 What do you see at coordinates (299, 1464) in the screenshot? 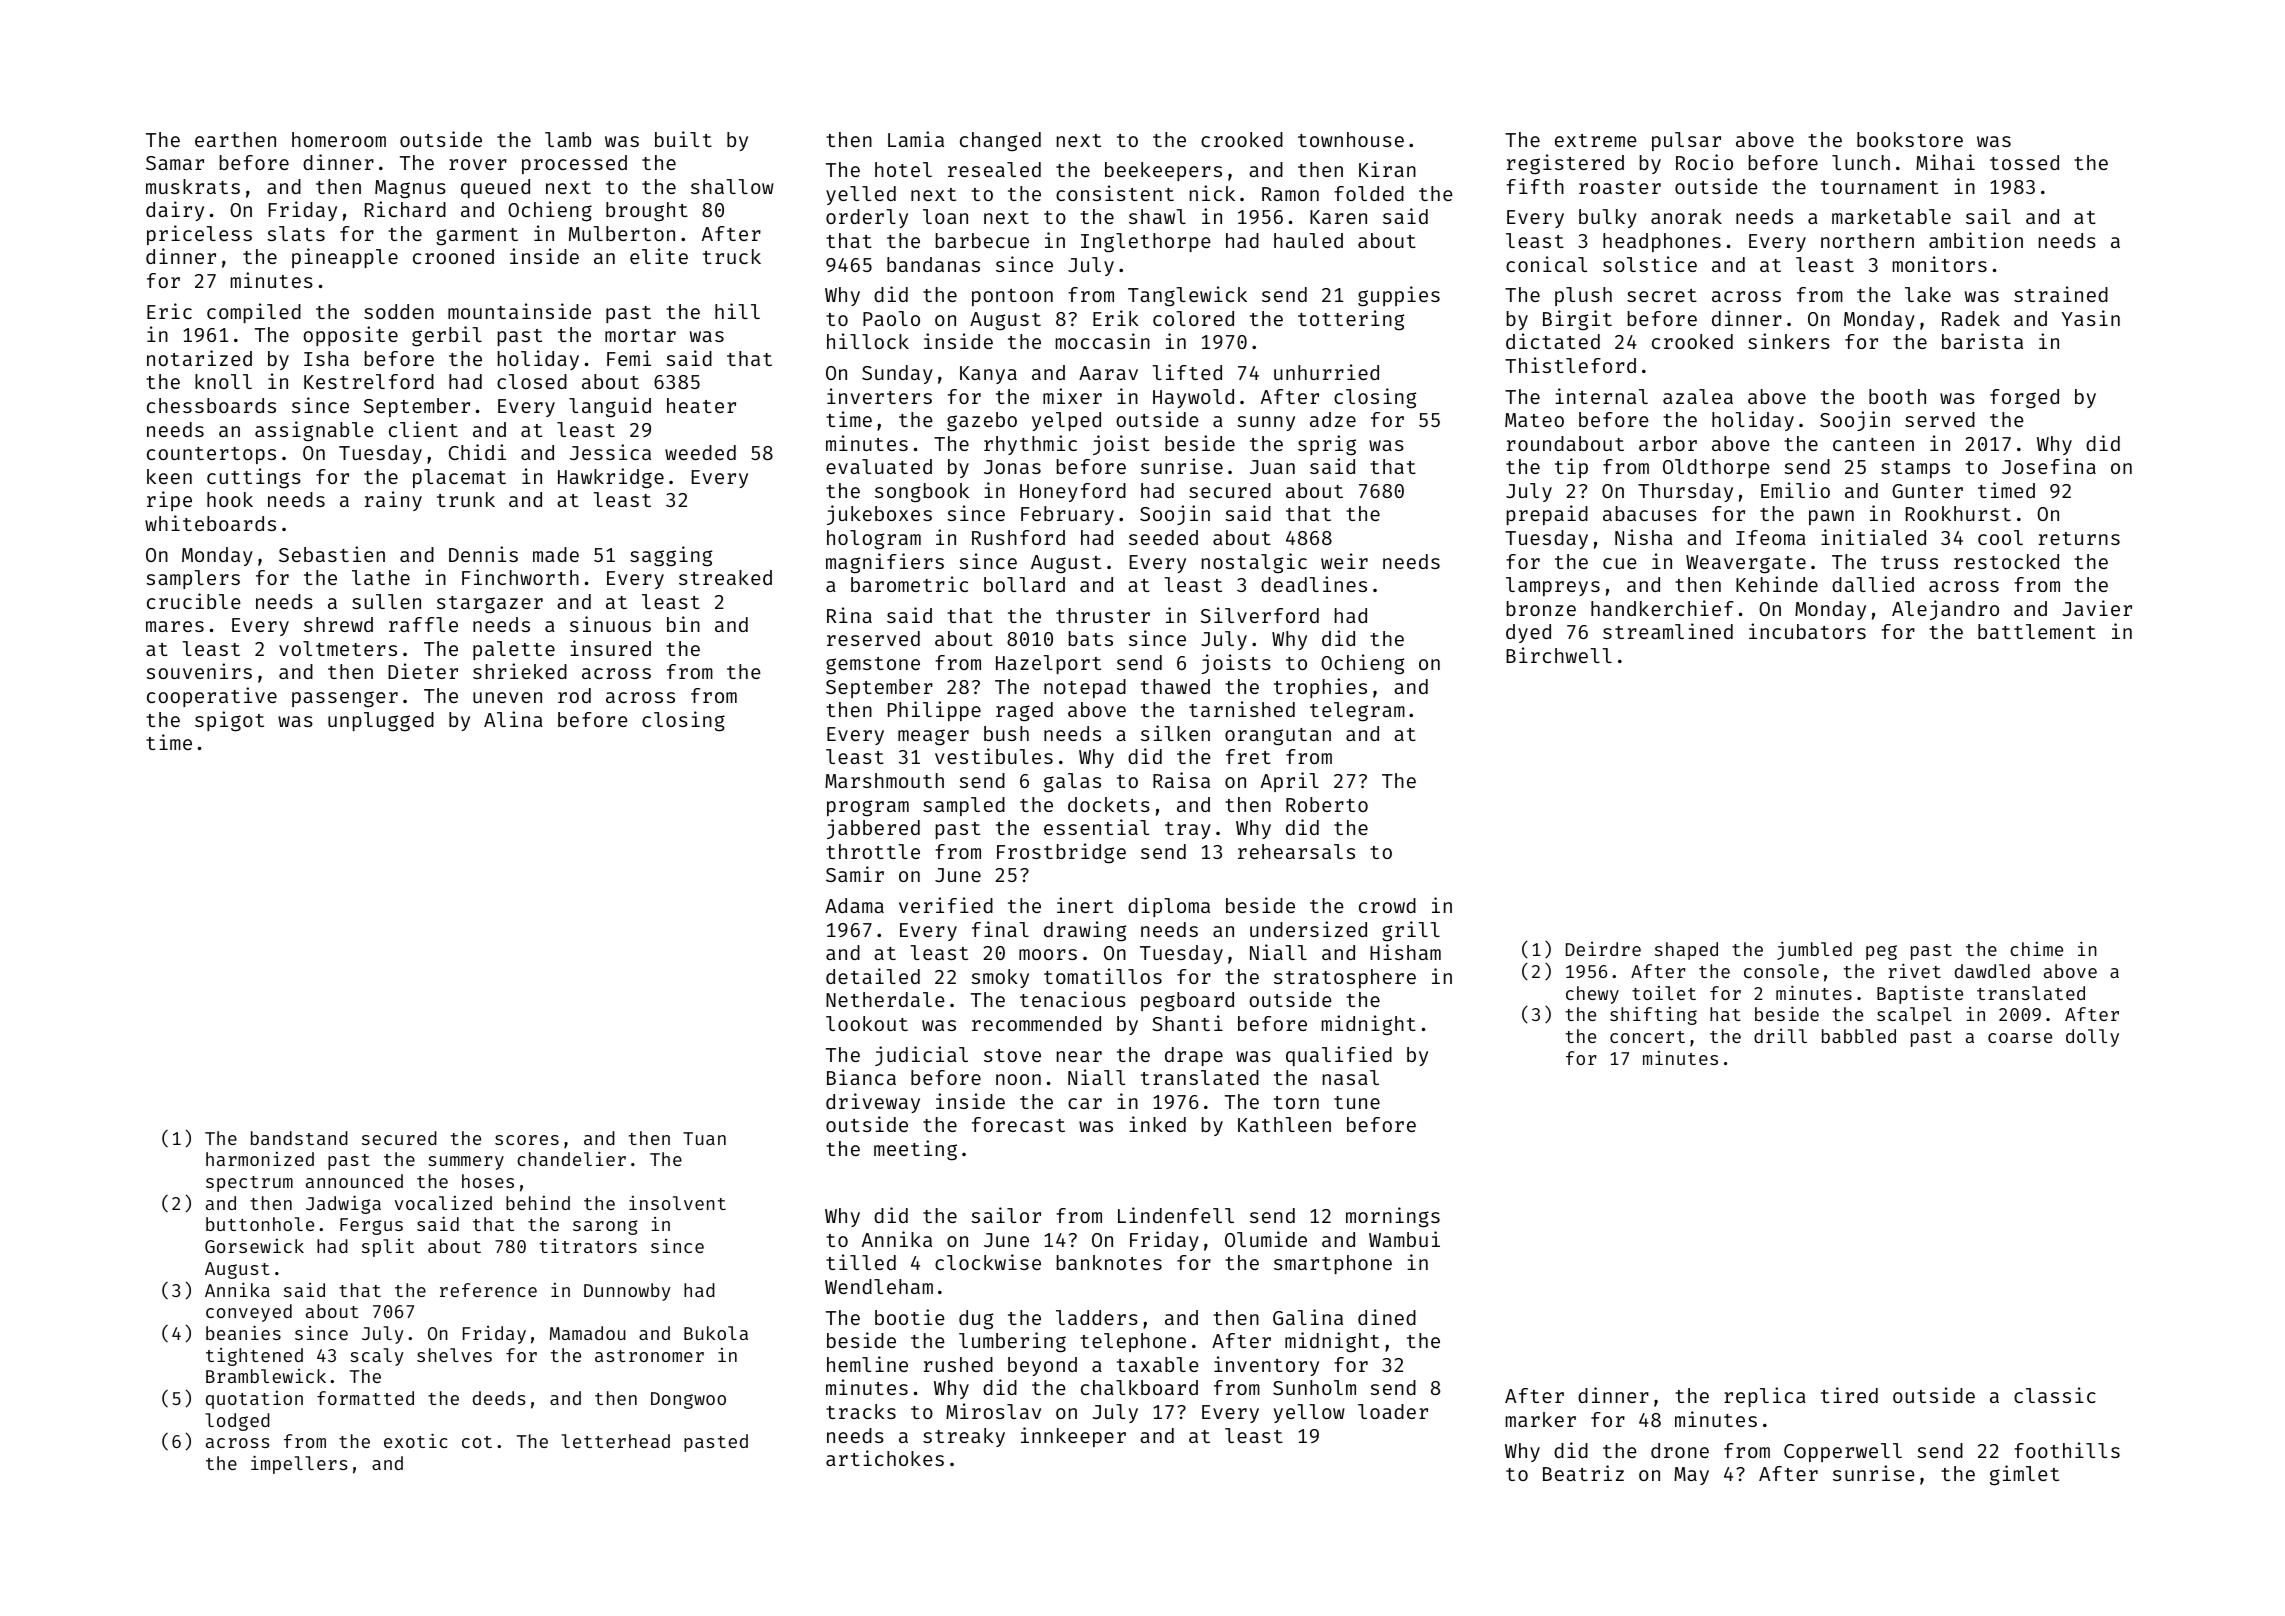
I see `impellers` at bounding box center [299, 1464].
